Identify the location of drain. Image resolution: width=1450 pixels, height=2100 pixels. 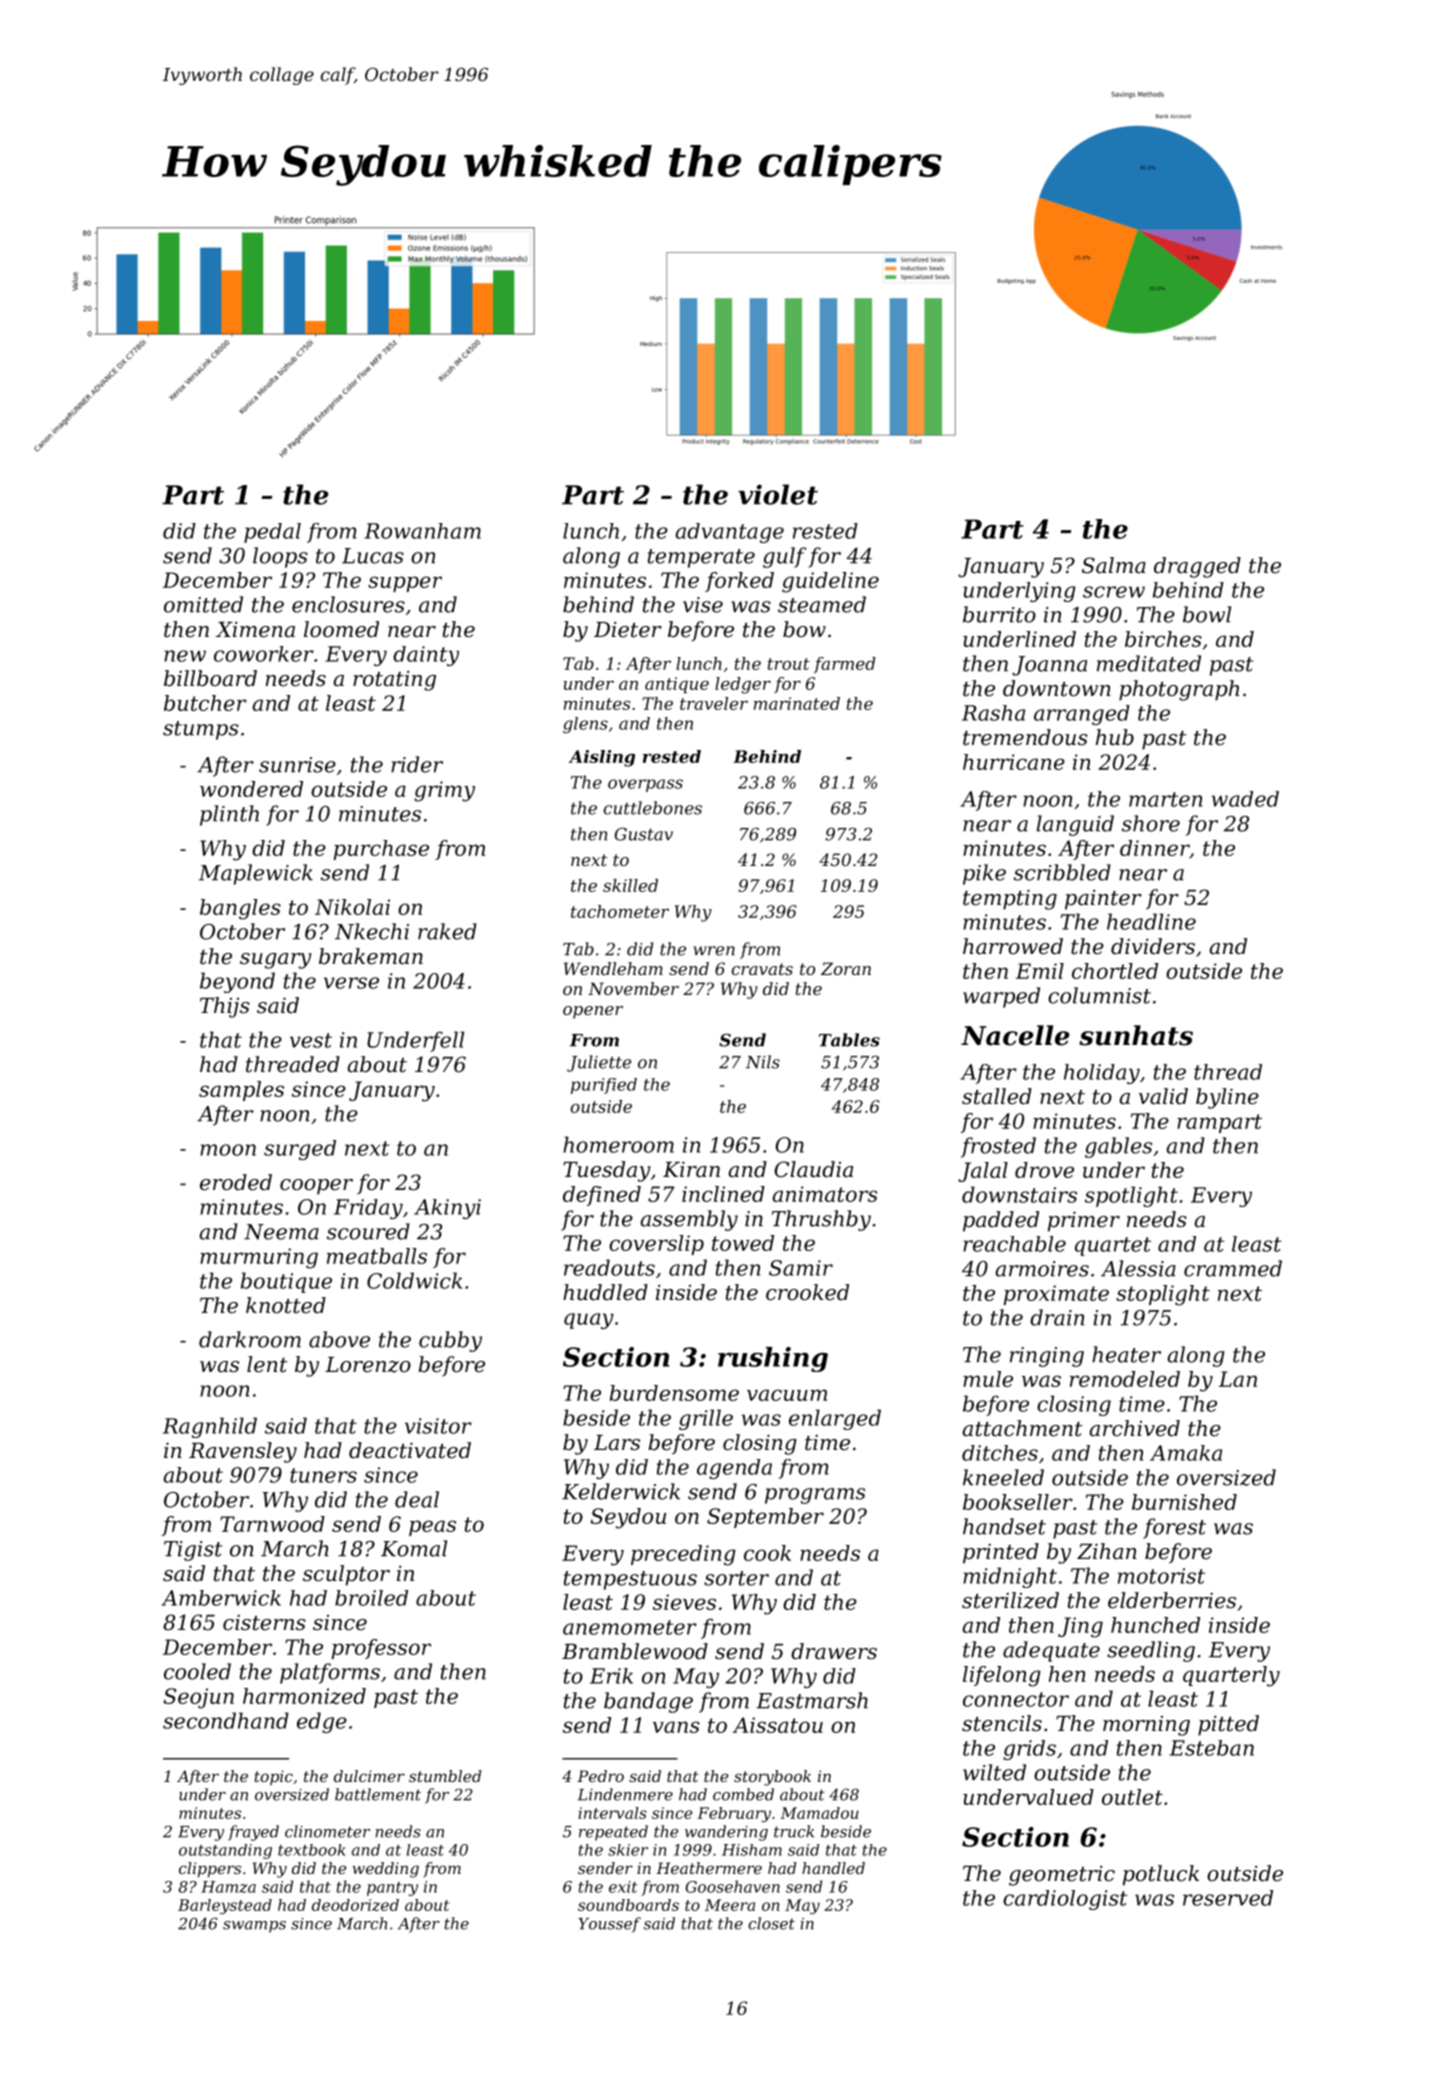
(1057, 1317).
